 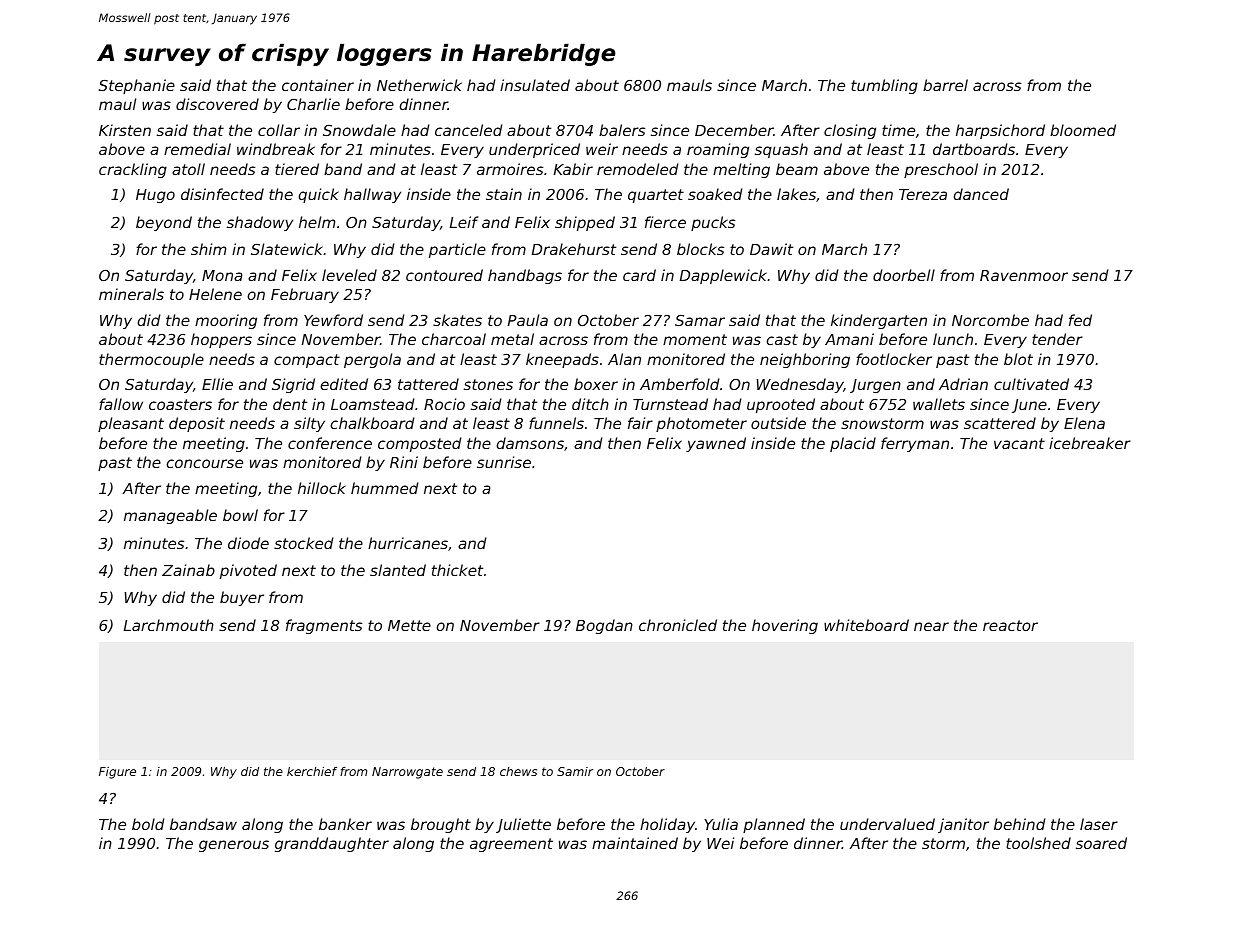 I want to click on chronicled, so click(x=678, y=625).
